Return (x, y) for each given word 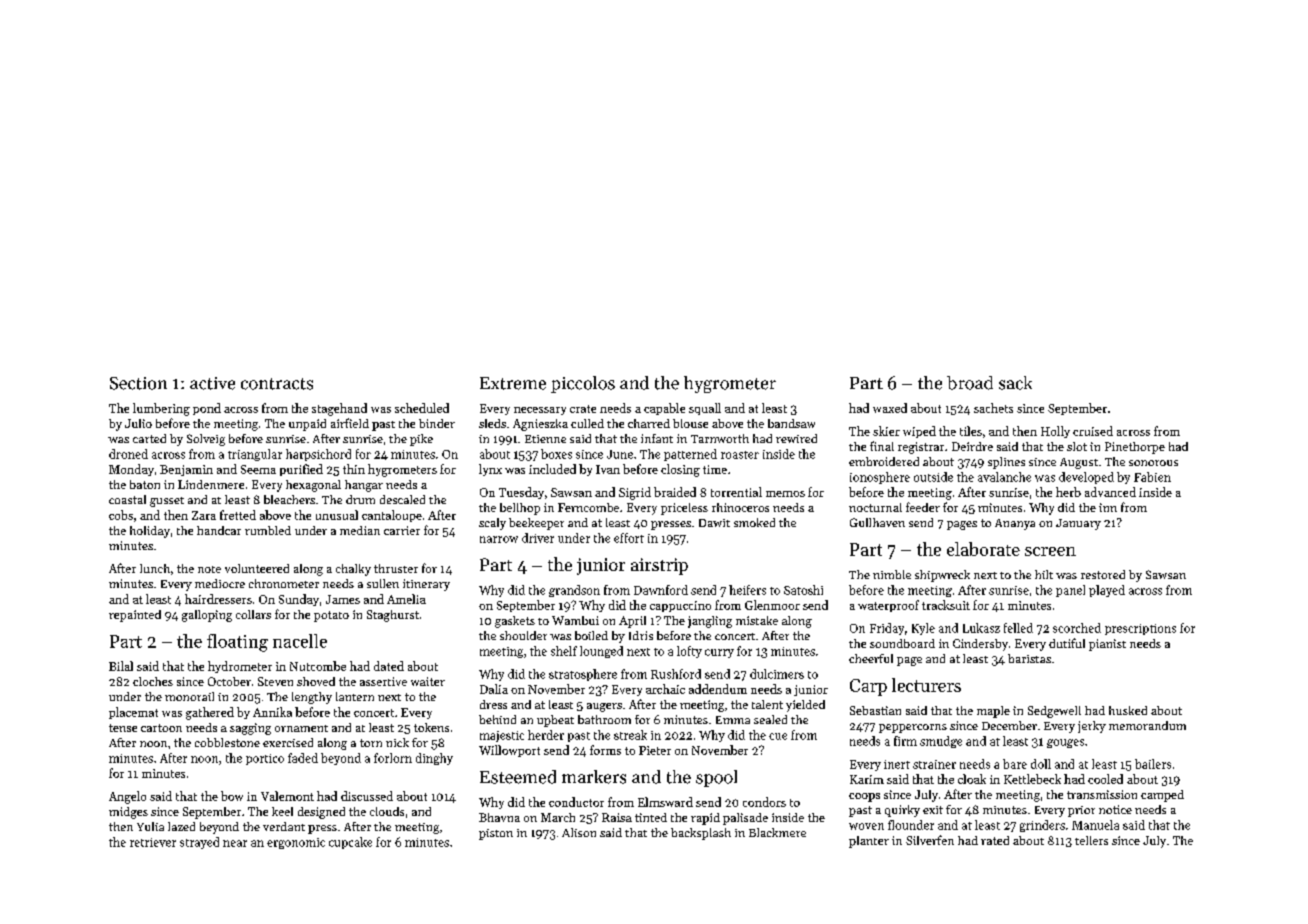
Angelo (127, 797)
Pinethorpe (1135, 448)
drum (360, 499)
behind (497, 719)
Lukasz (981, 628)
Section (138, 383)
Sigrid (635, 493)
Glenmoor (772, 605)
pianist (1107, 645)
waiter (428, 681)
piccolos (583, 384)
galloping (207, 616)
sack (1015, 383)
